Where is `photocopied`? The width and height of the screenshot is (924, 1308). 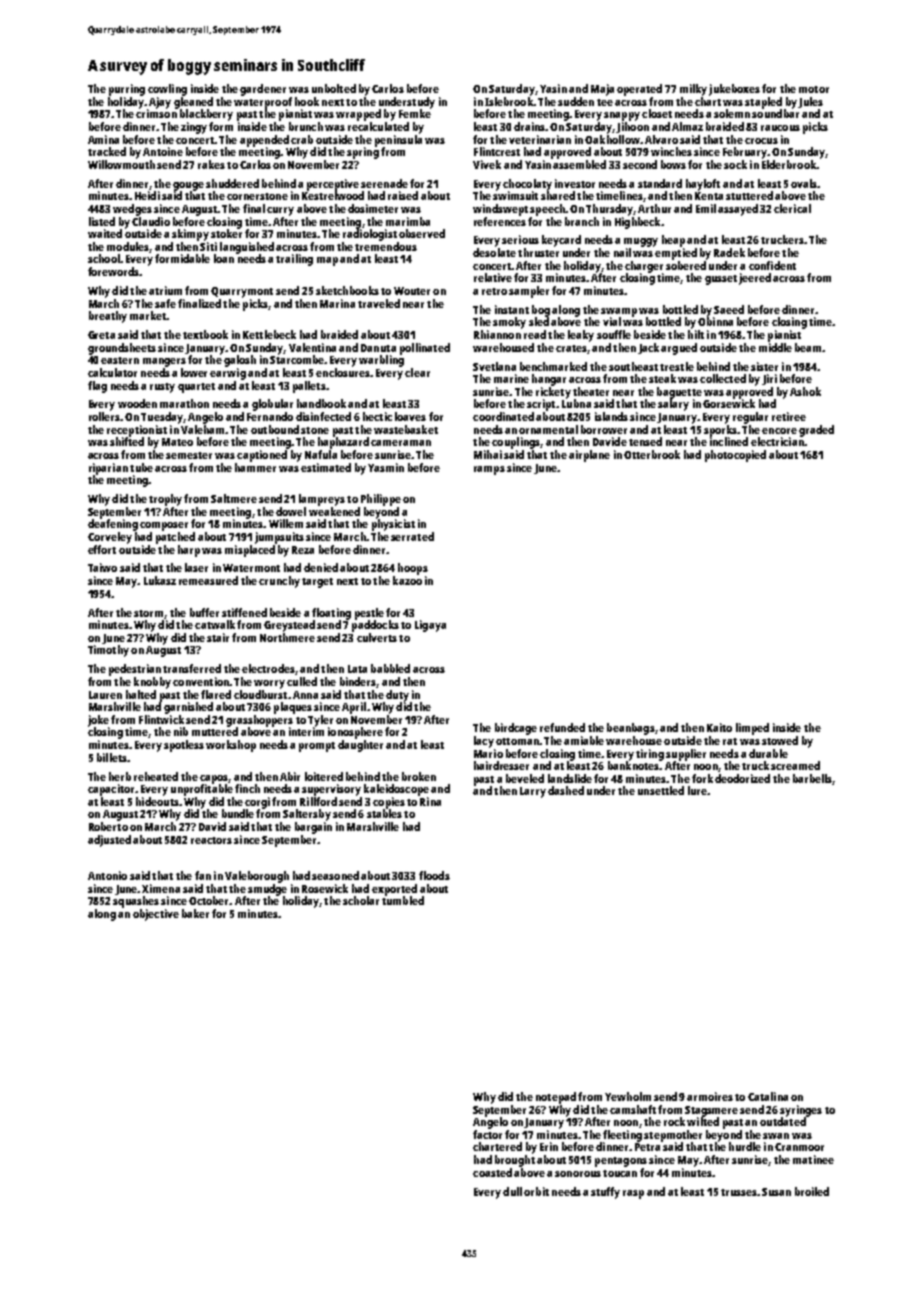
photocopied is located at coordinates (735, 456).
